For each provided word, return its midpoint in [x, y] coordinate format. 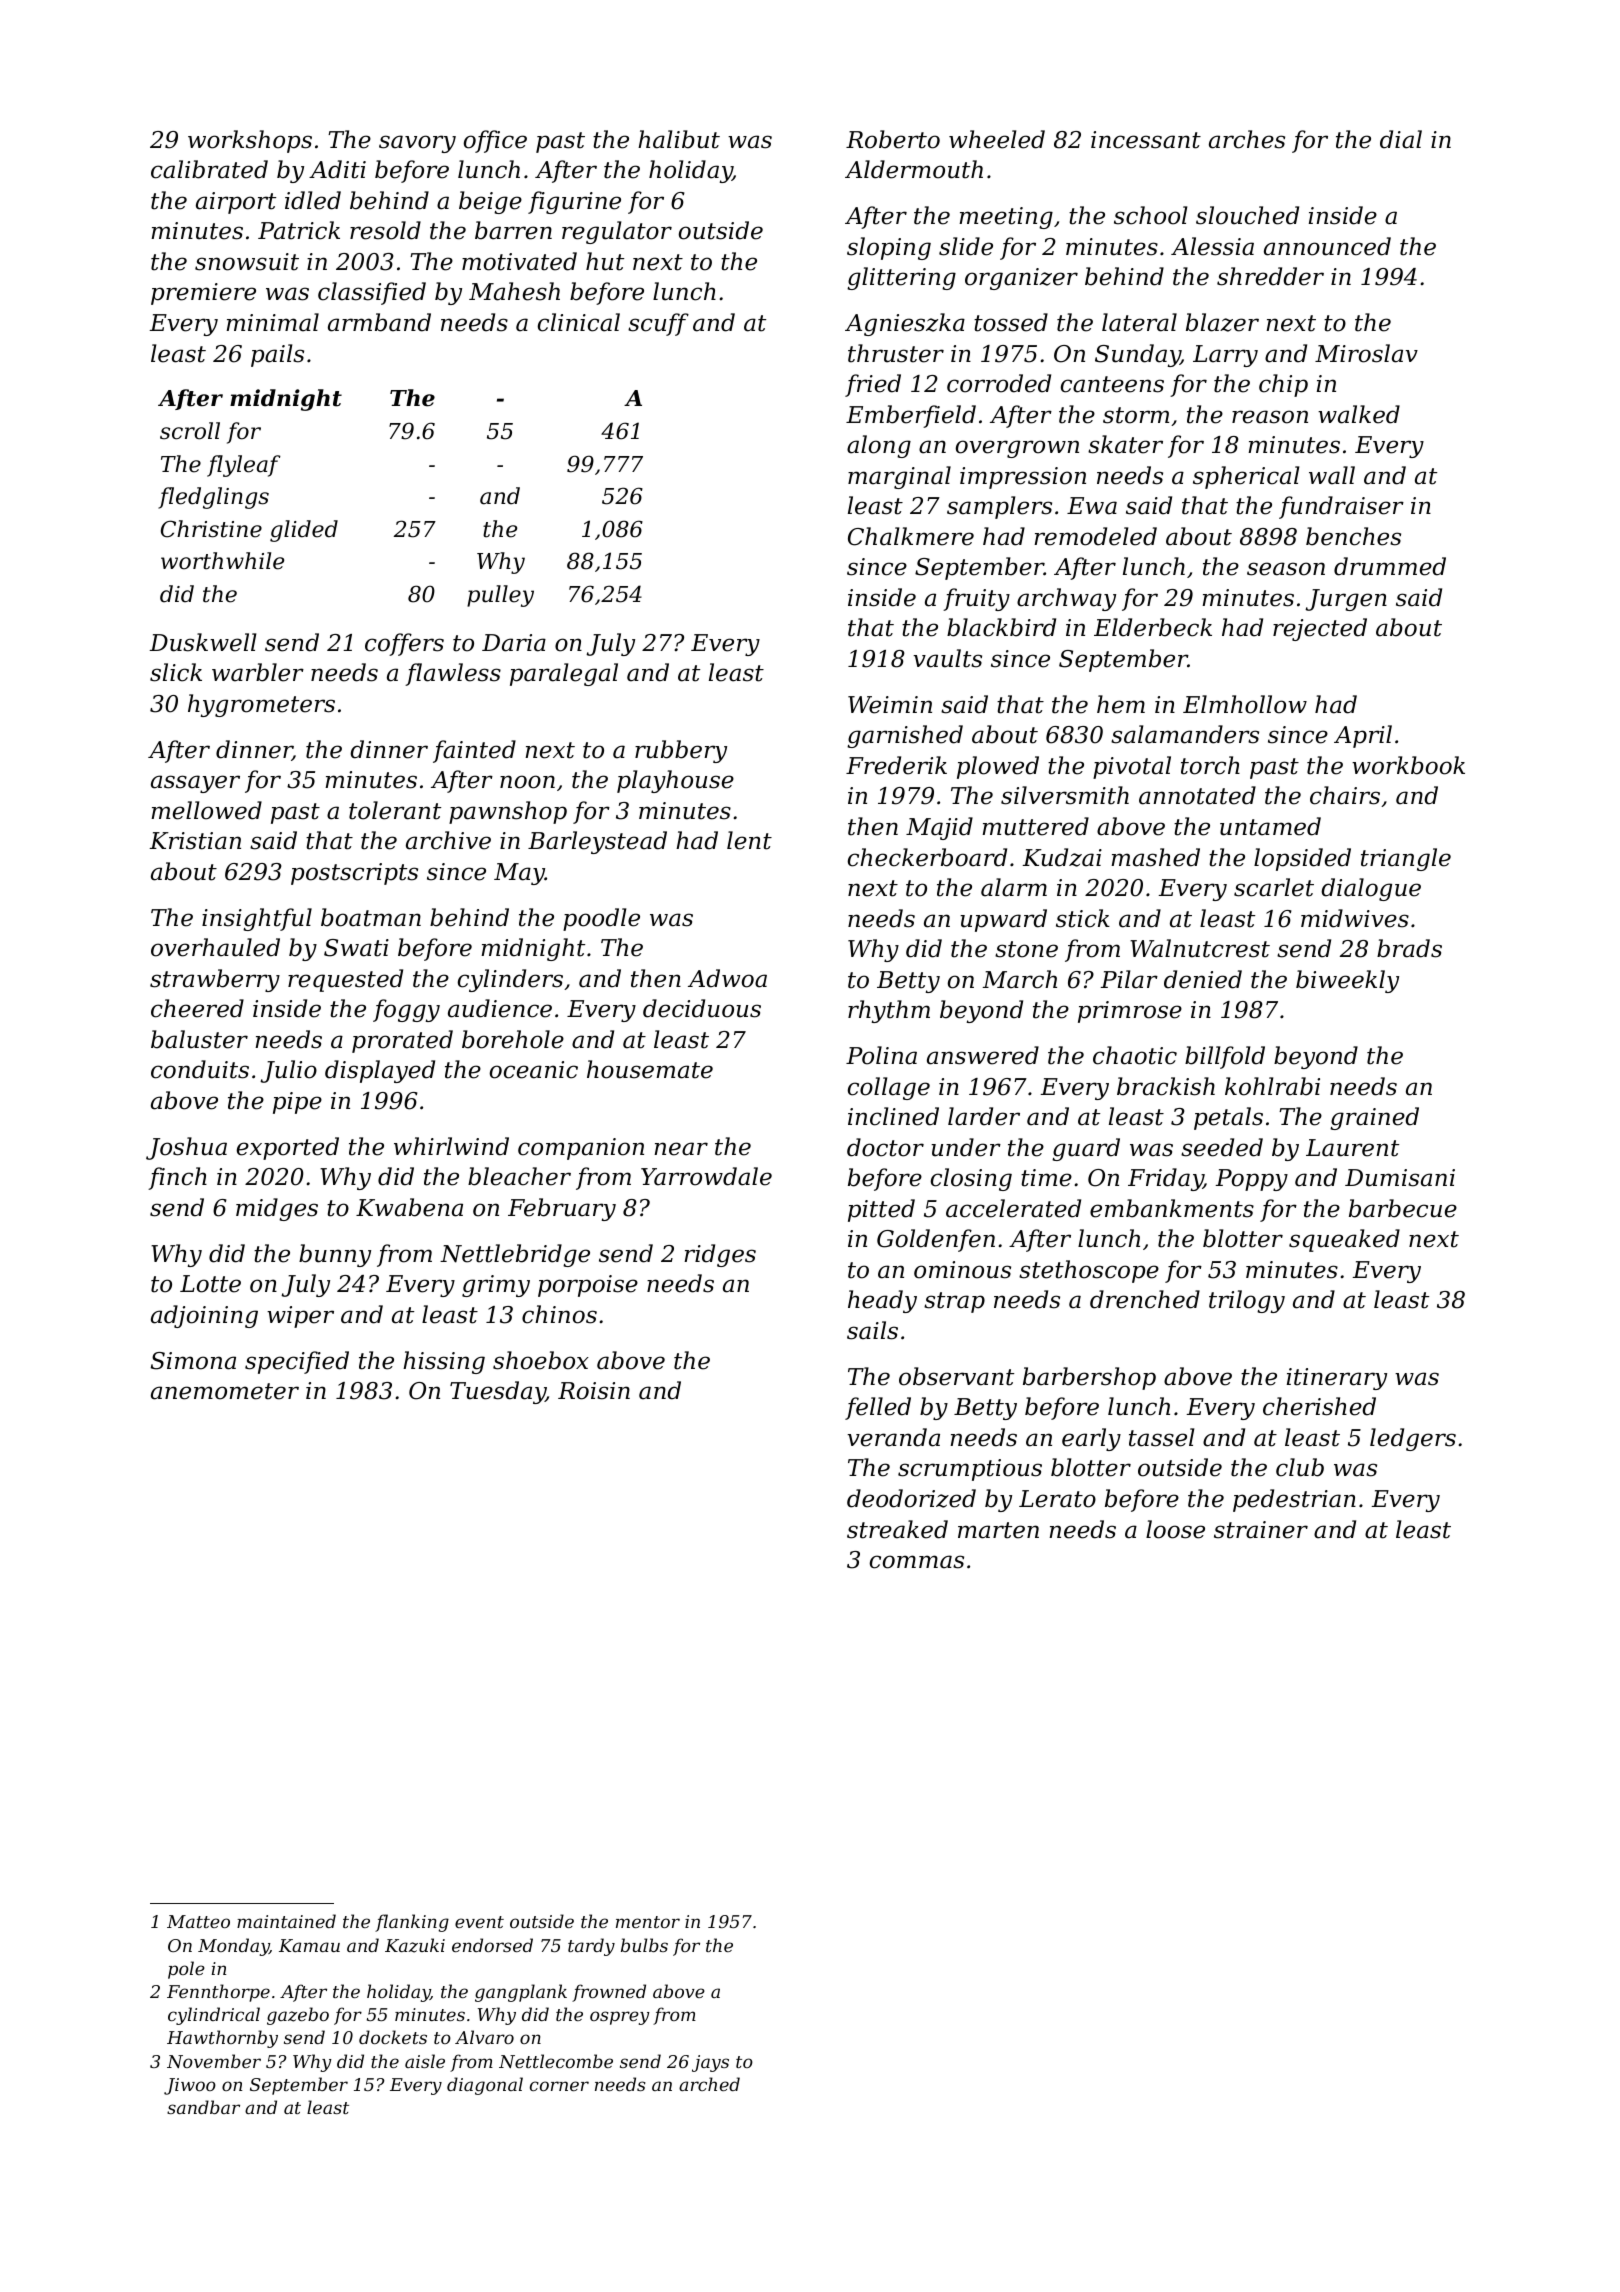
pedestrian [1294, 1500]
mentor [648, 1922]
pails [277, 355]
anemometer [225, 1391]
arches [1247, 139]
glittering [901, 278]
